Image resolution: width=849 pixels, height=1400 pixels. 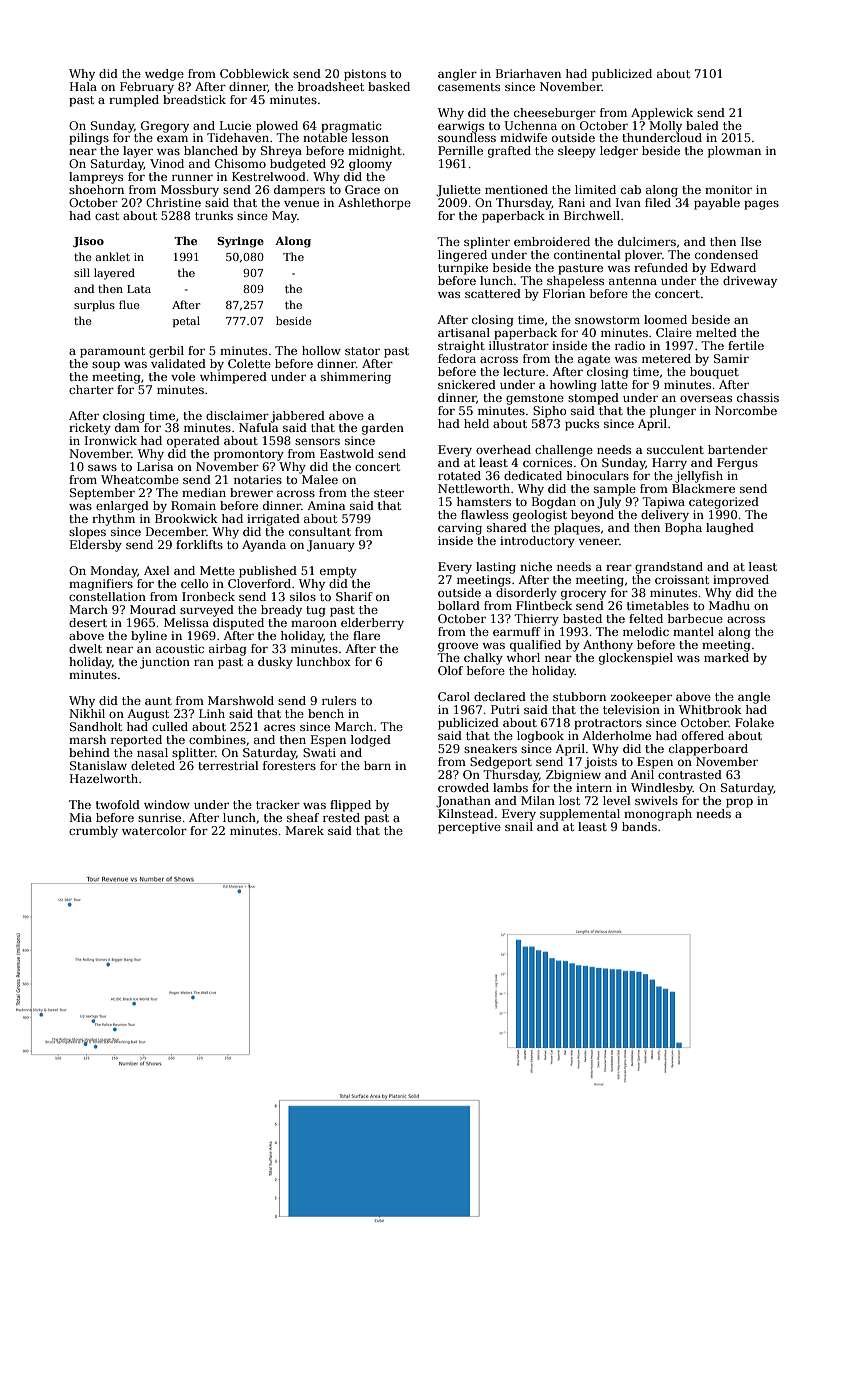 I want to click on exam, so click(x=172, y=138).
